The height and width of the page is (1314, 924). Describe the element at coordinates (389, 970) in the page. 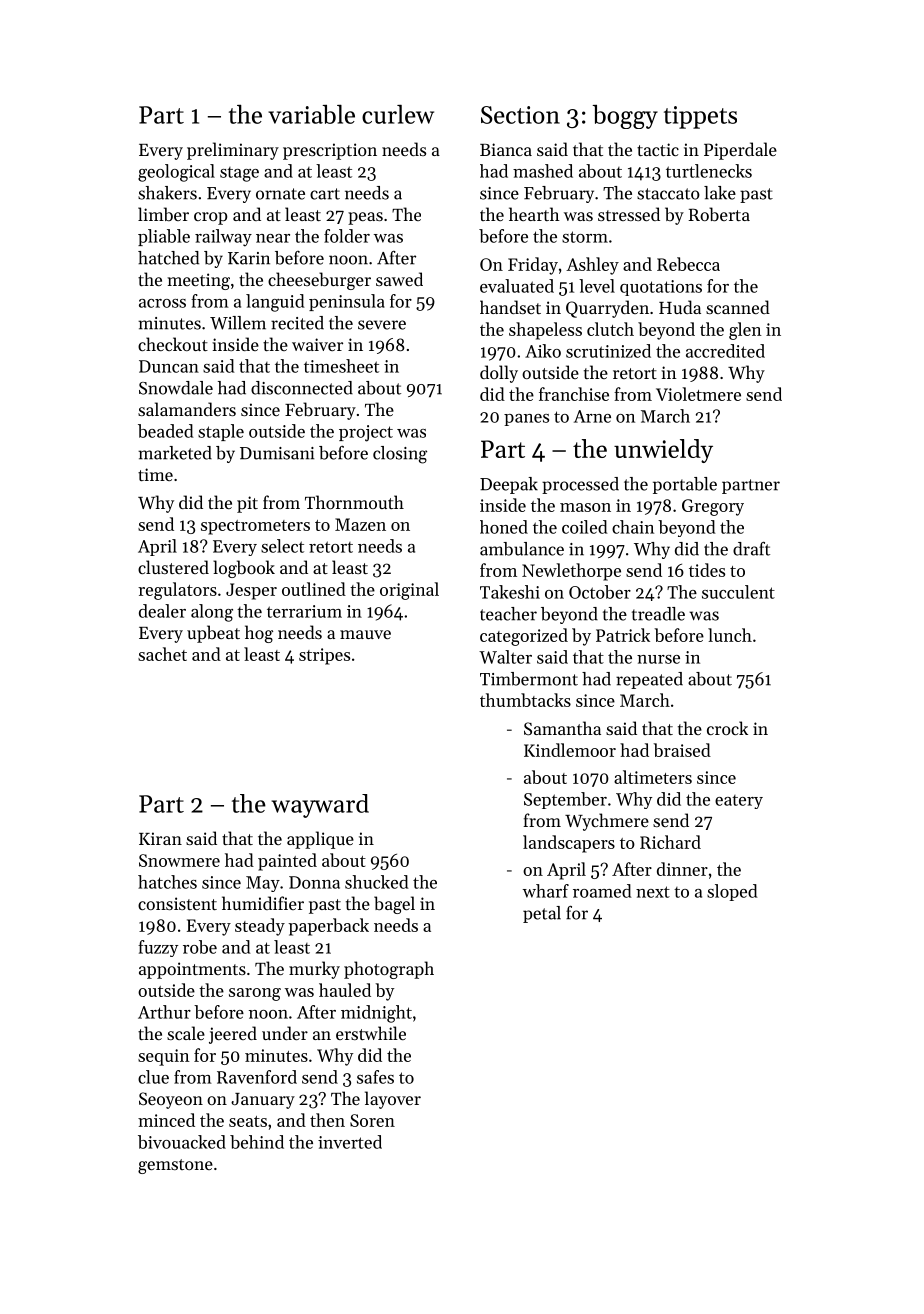

I see `photograph` at that location.
